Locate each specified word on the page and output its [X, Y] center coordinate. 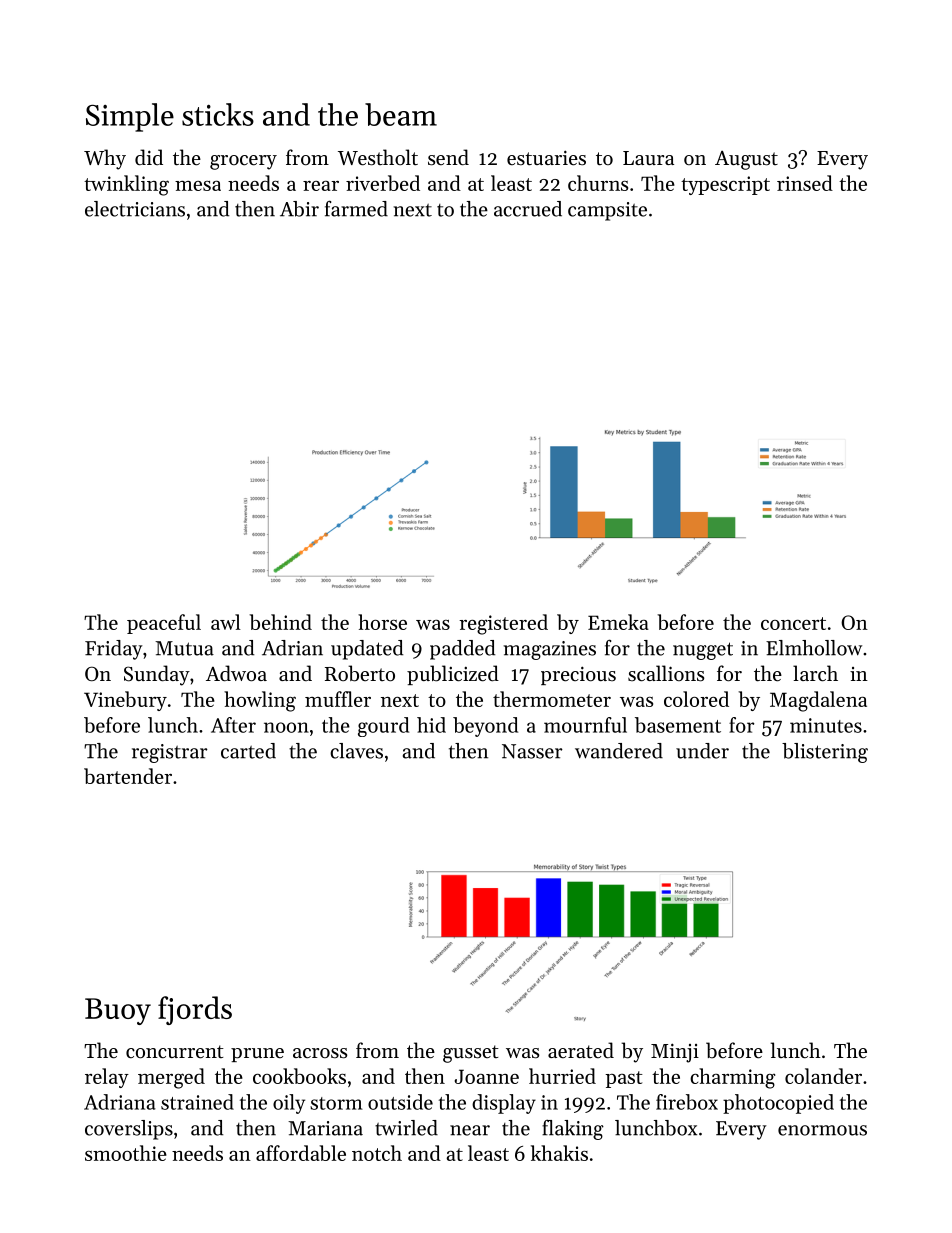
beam [401, 114]
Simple [130, 117]
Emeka [618, 622]
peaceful [164, 624]
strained [197, 1102]
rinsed [805, 183]
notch [377, 1153]
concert [793, 623]
